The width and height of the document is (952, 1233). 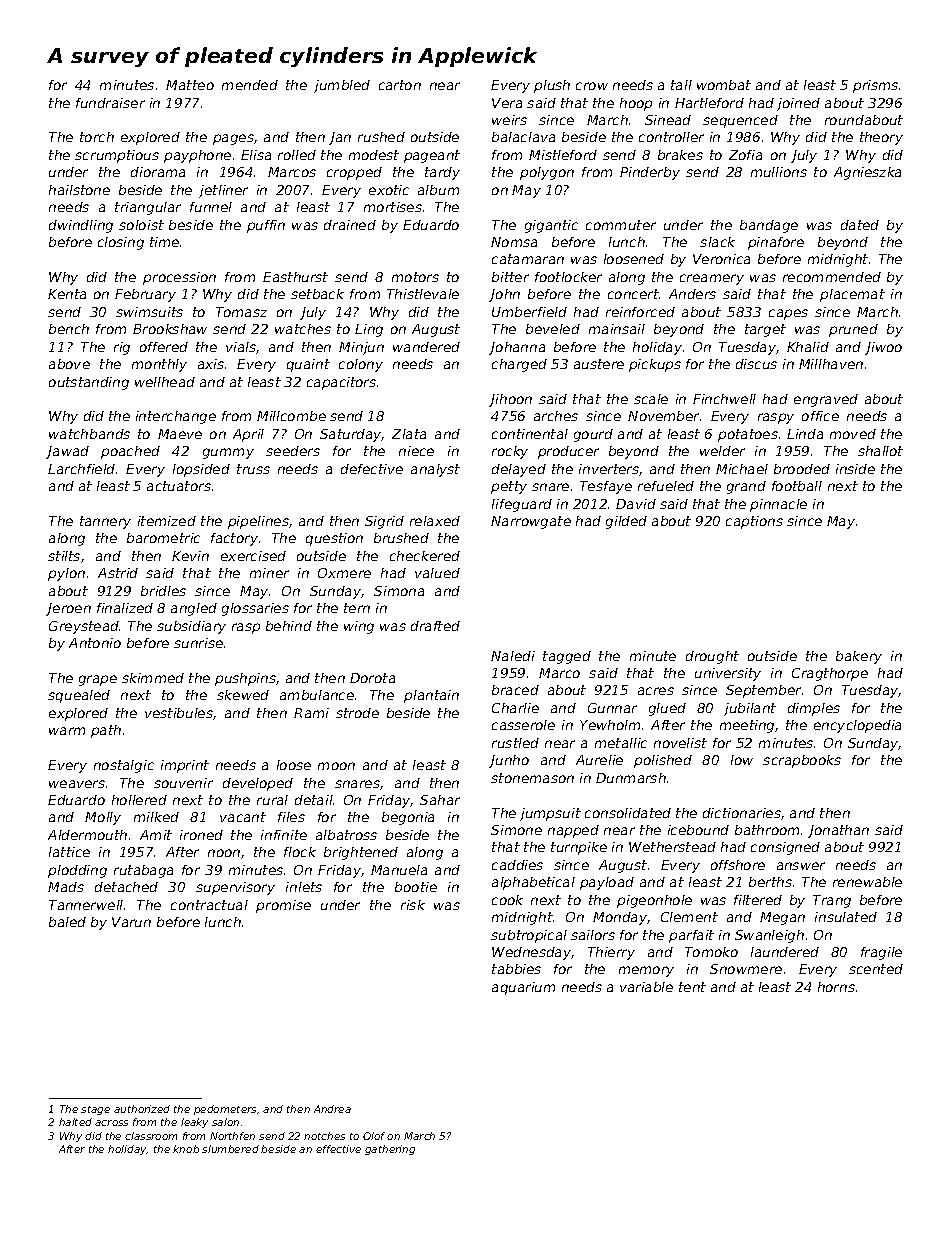 What do you see at coordinates (176, 417) in the document?
I see `interchange` at bounding box center [176, 417].
